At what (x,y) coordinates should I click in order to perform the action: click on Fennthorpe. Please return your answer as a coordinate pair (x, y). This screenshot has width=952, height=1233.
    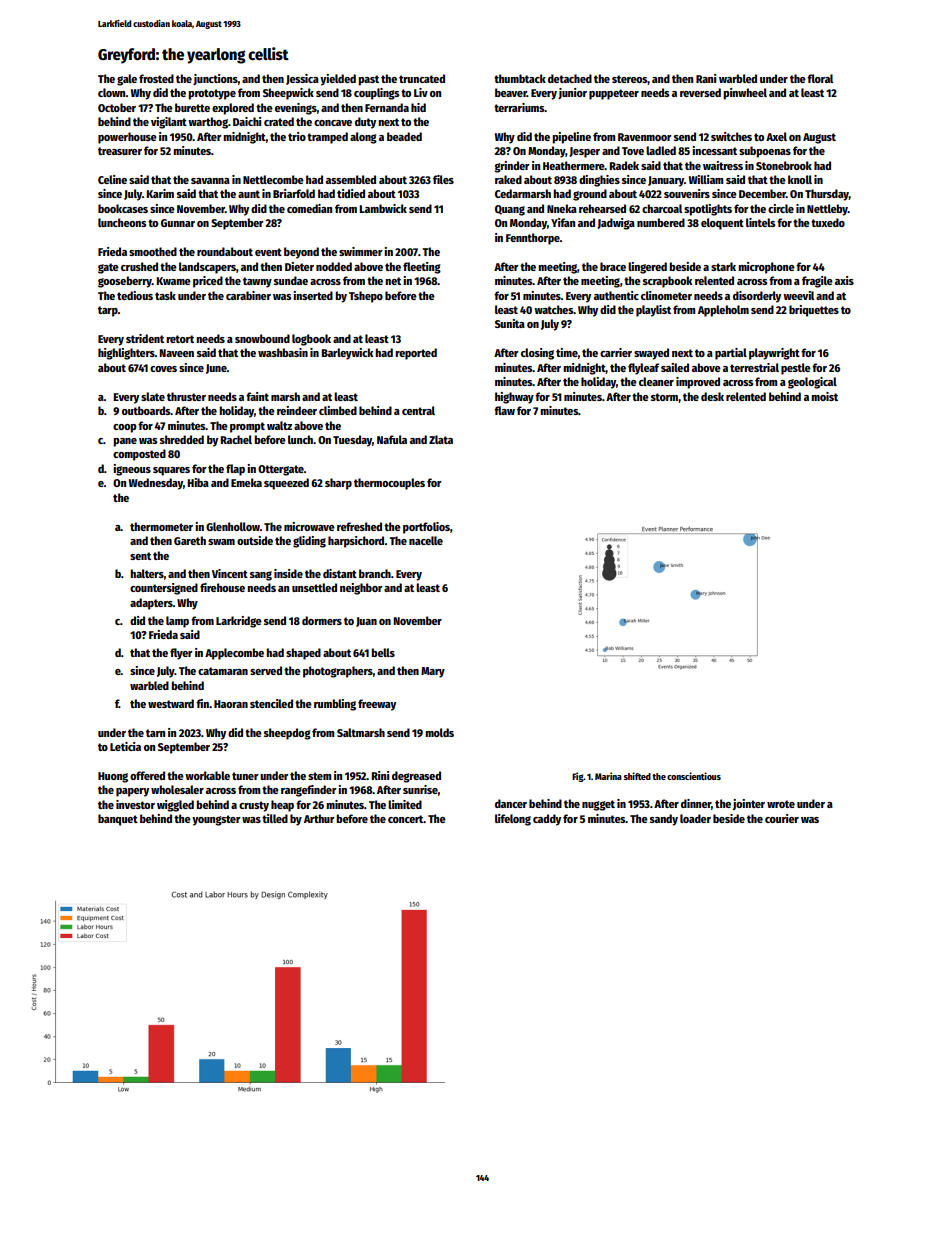
    Looking at the image, I should click on (533, 239).
